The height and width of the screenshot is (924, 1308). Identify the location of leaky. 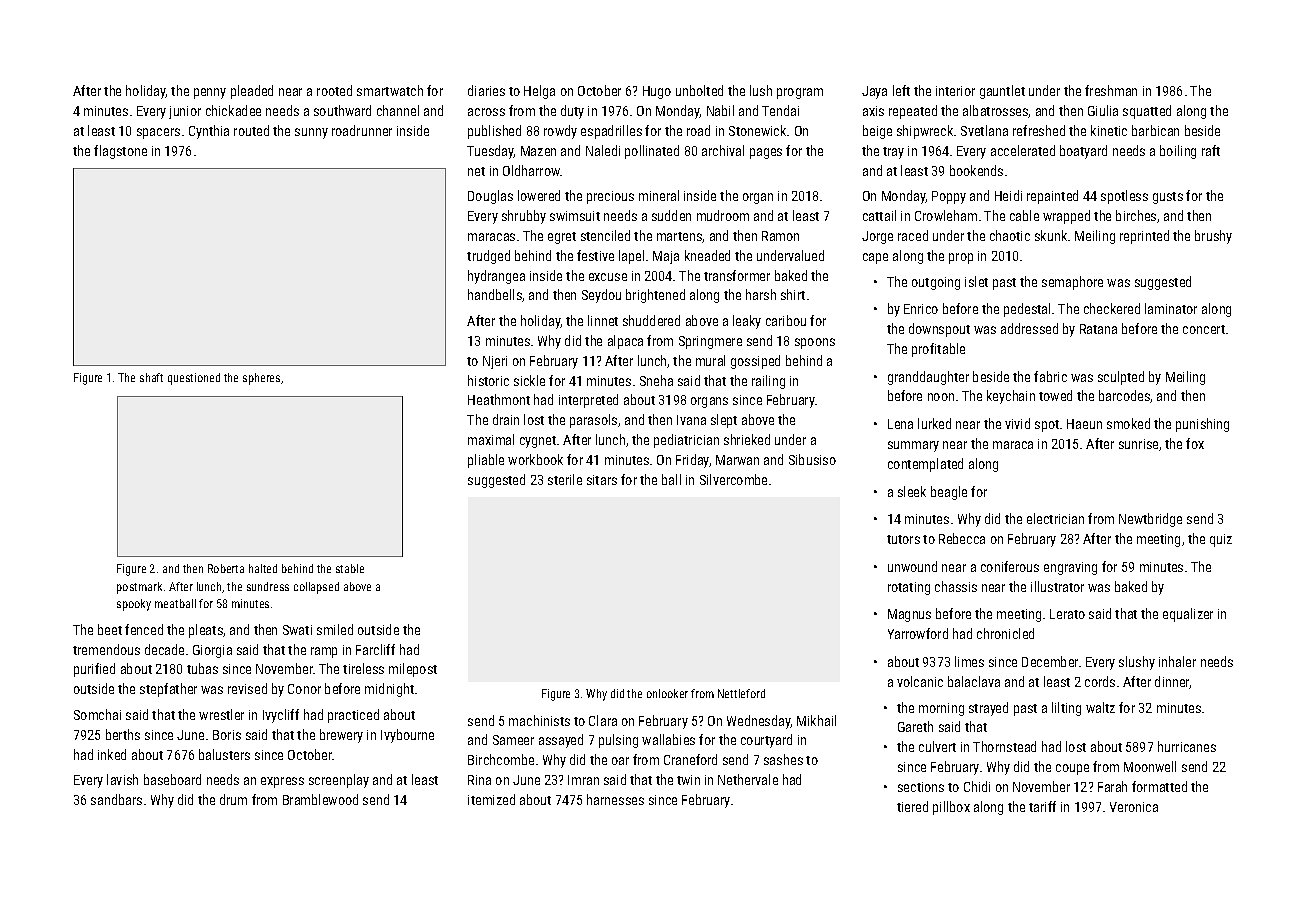
(747, 322).
